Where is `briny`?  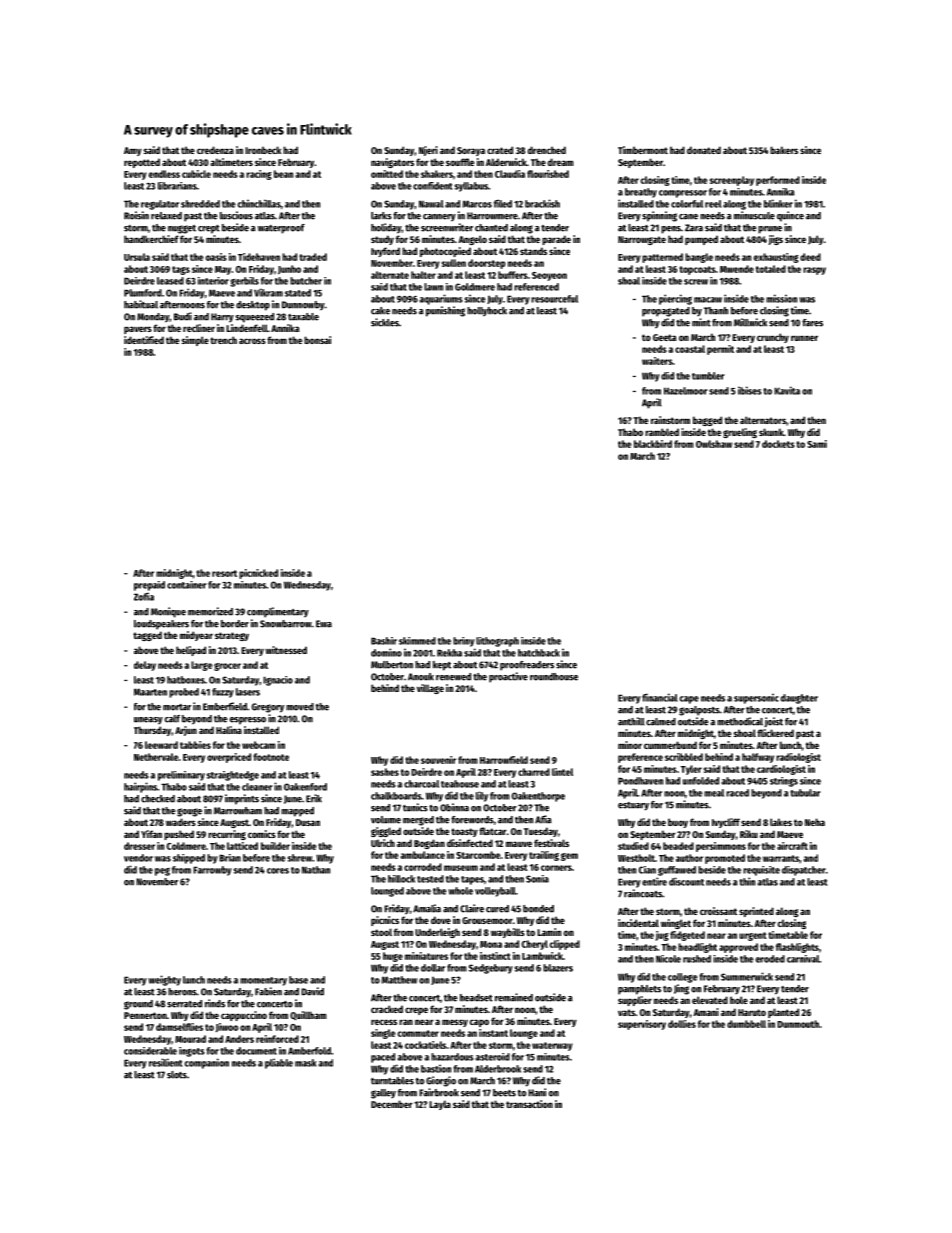
briny is located at coordinates (464, 642).
